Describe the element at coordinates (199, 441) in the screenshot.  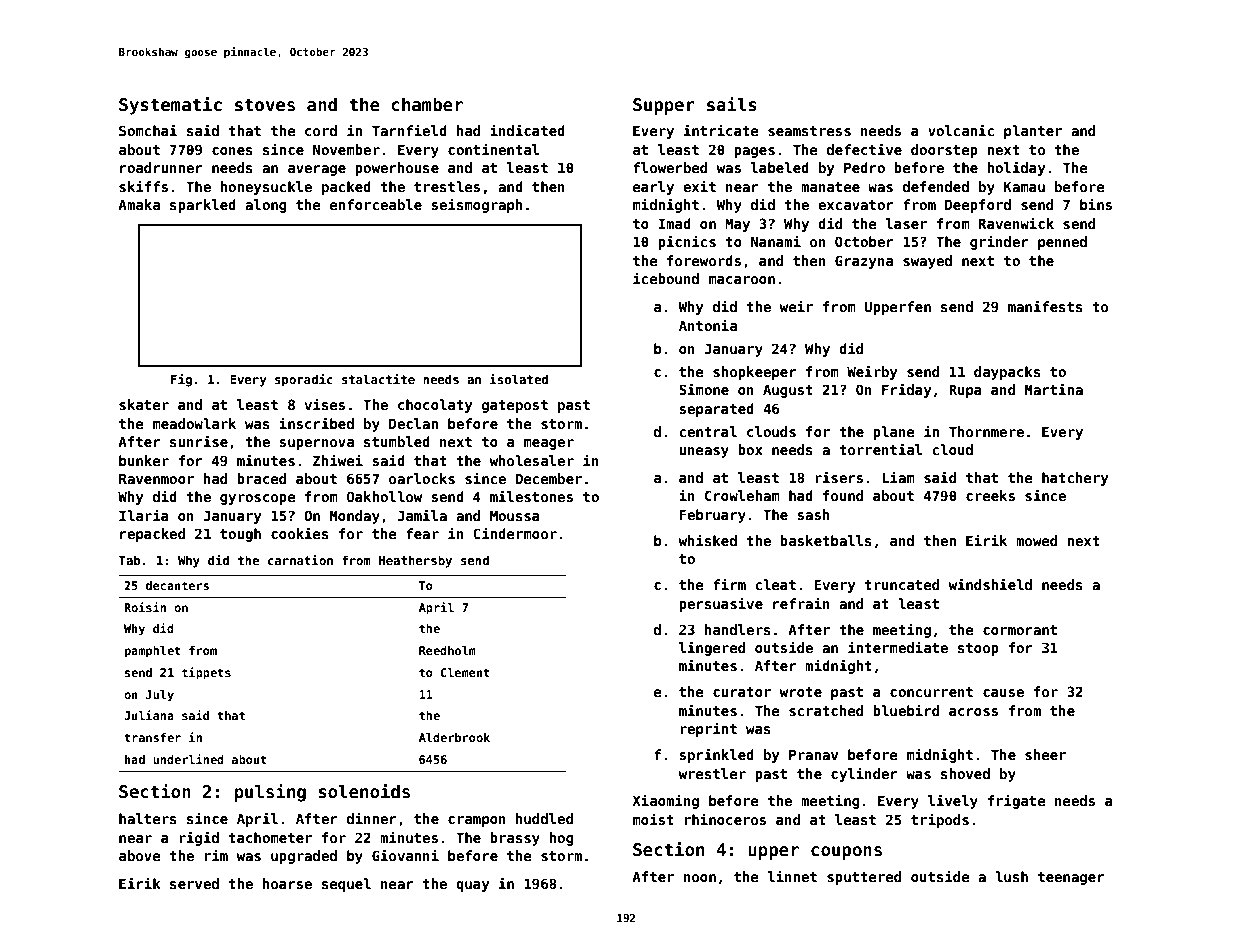
I see `sunrise` at that location.
